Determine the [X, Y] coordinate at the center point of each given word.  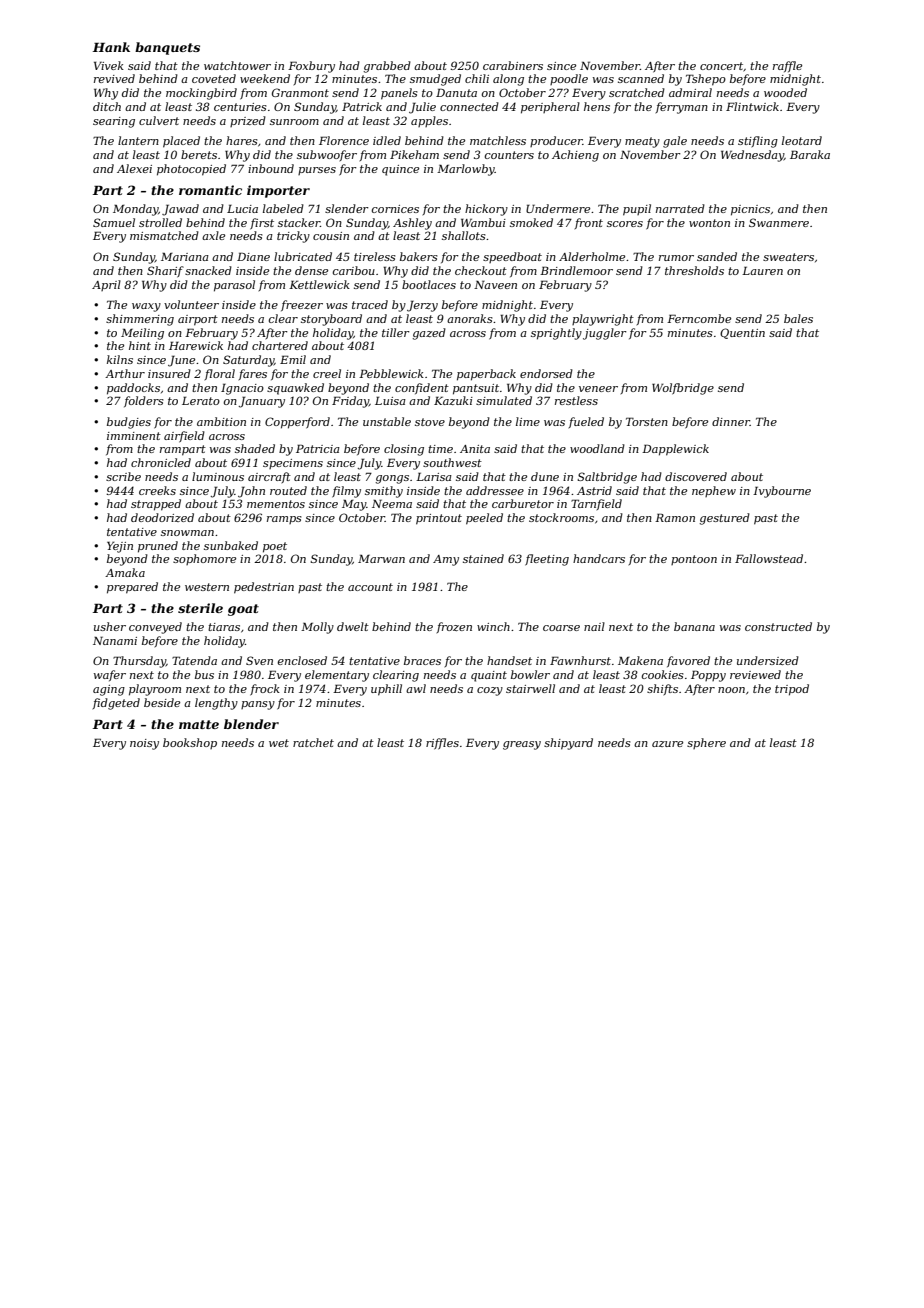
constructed [778, 626]
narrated [680, 208]
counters [509, 155]
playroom [155, 690]
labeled [283, 208]
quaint [489, 676]
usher [110, 626]
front [589, 223]
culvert [159, 120]
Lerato [201, 401]
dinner [731, 421]
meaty [642, 142]
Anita [475, 449]
